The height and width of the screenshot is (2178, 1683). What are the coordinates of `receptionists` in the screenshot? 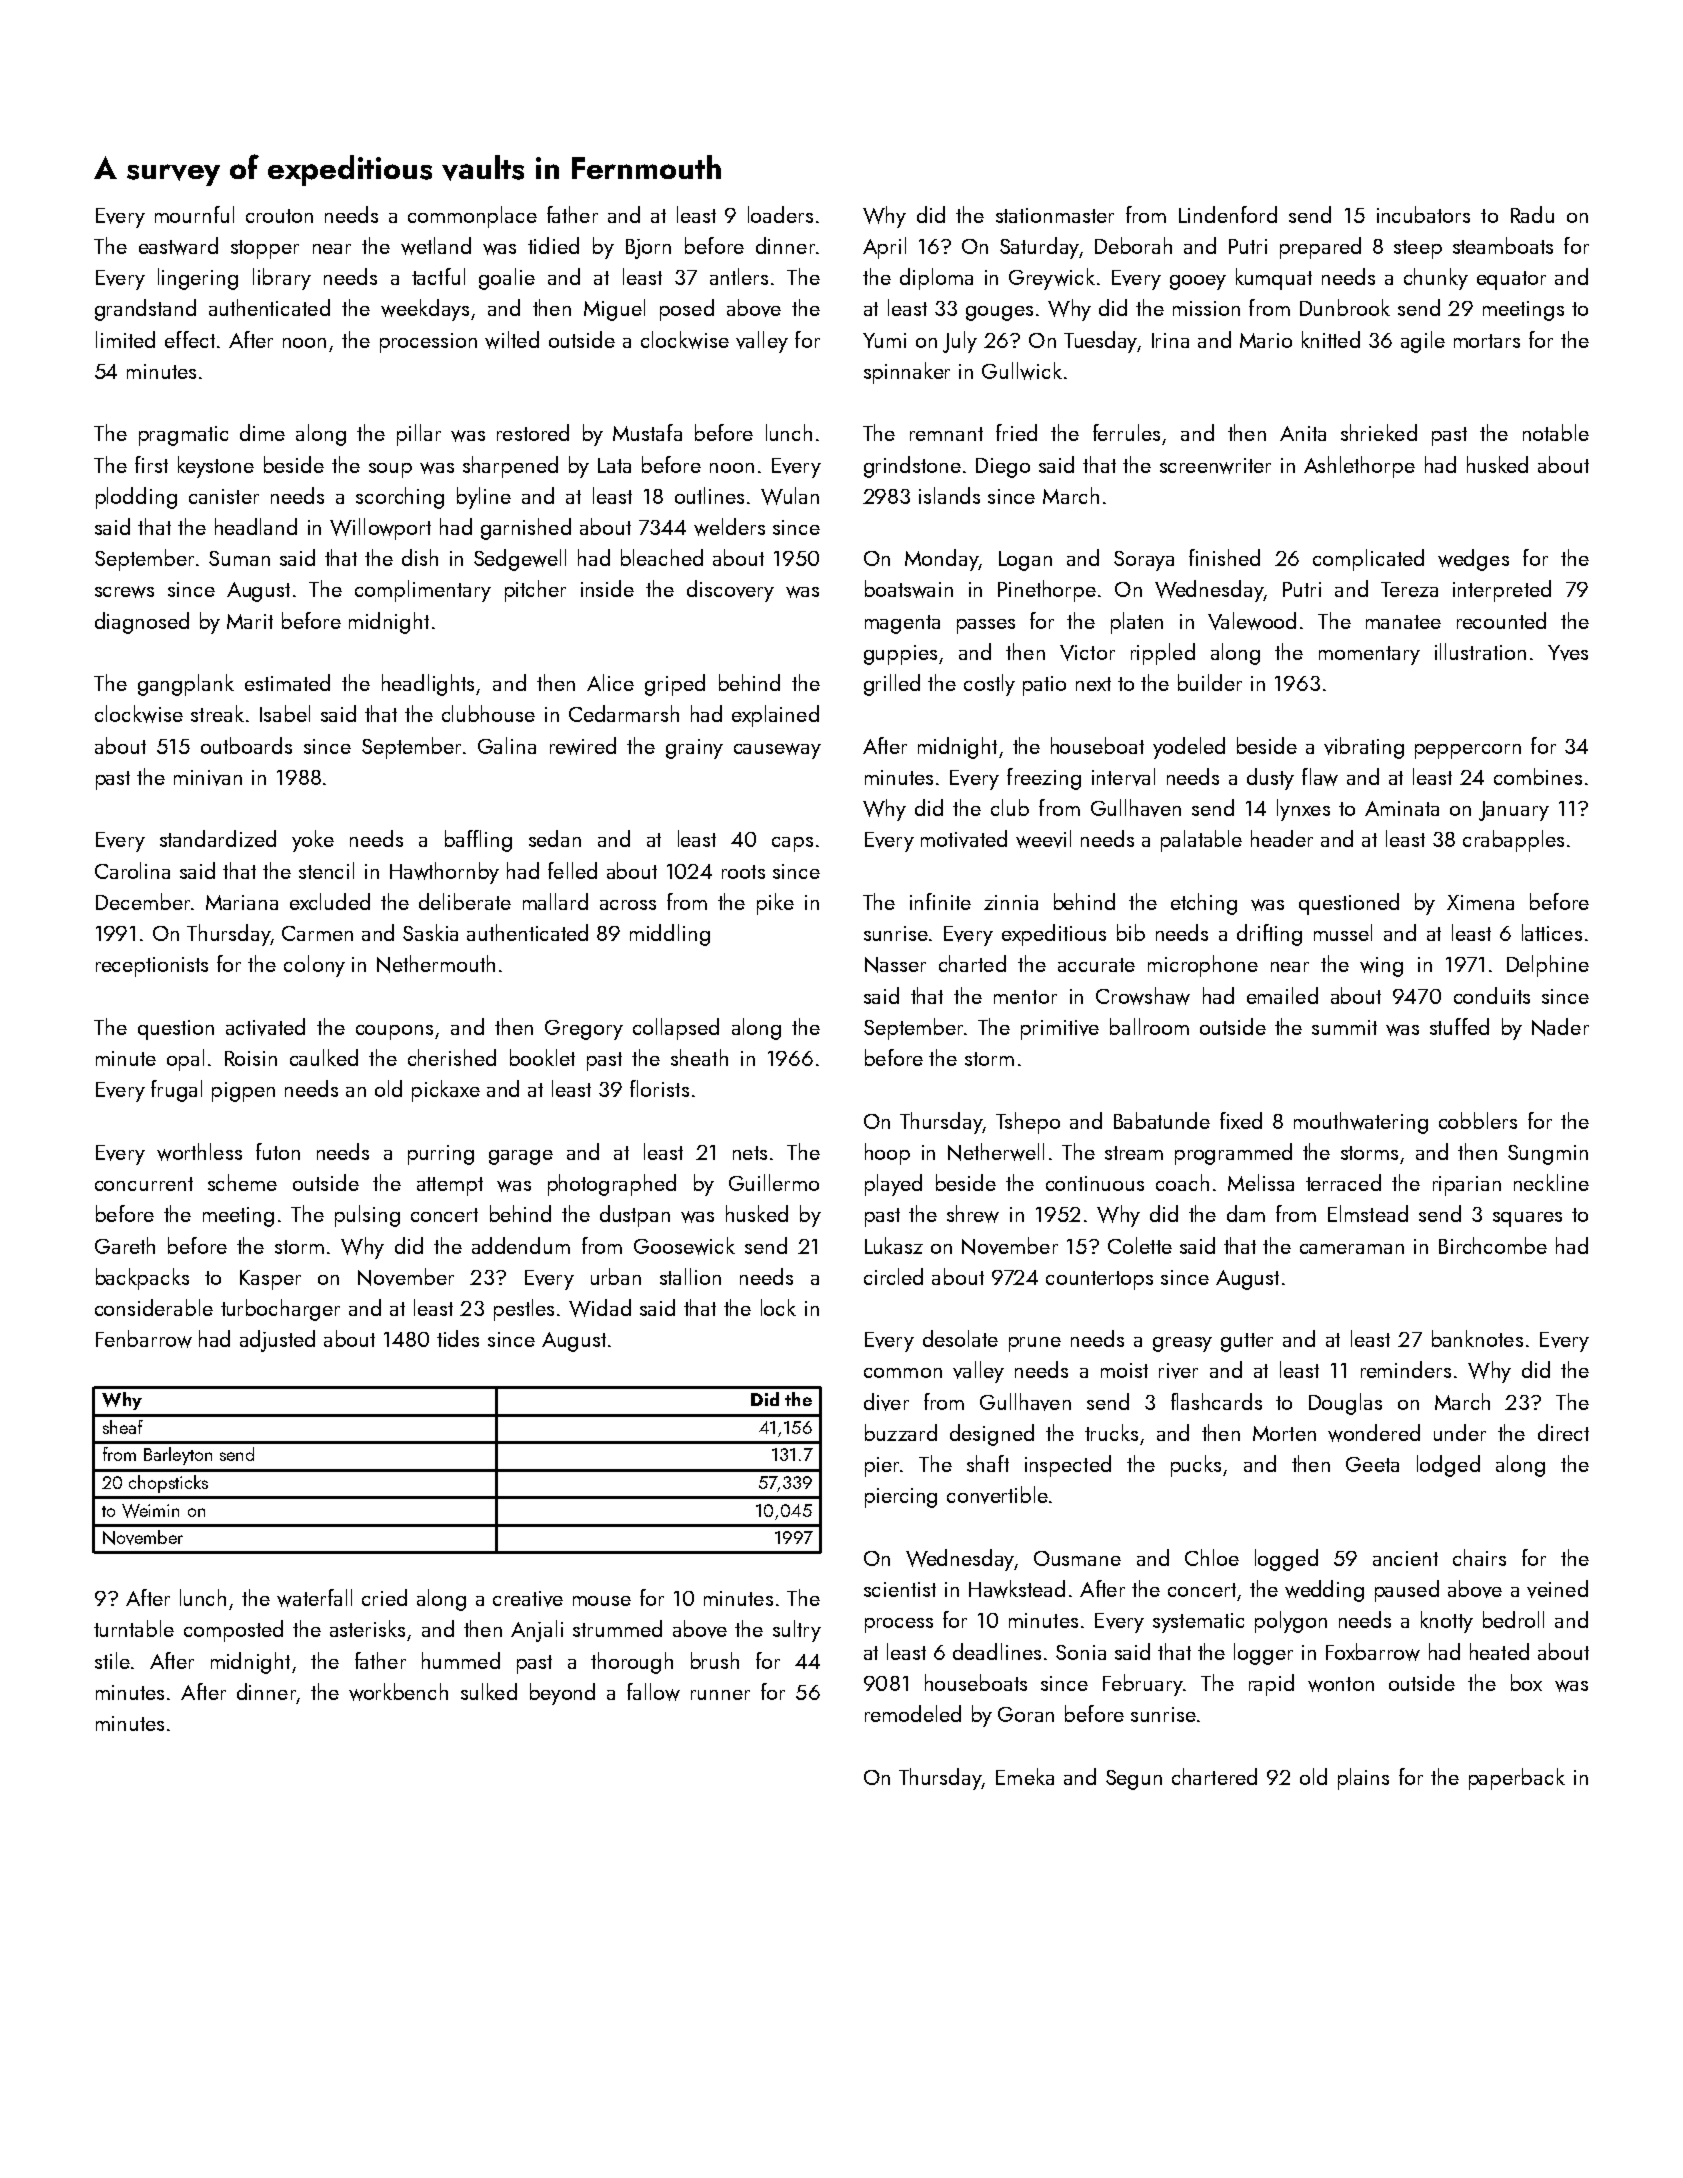 It's located at (152, 967).
